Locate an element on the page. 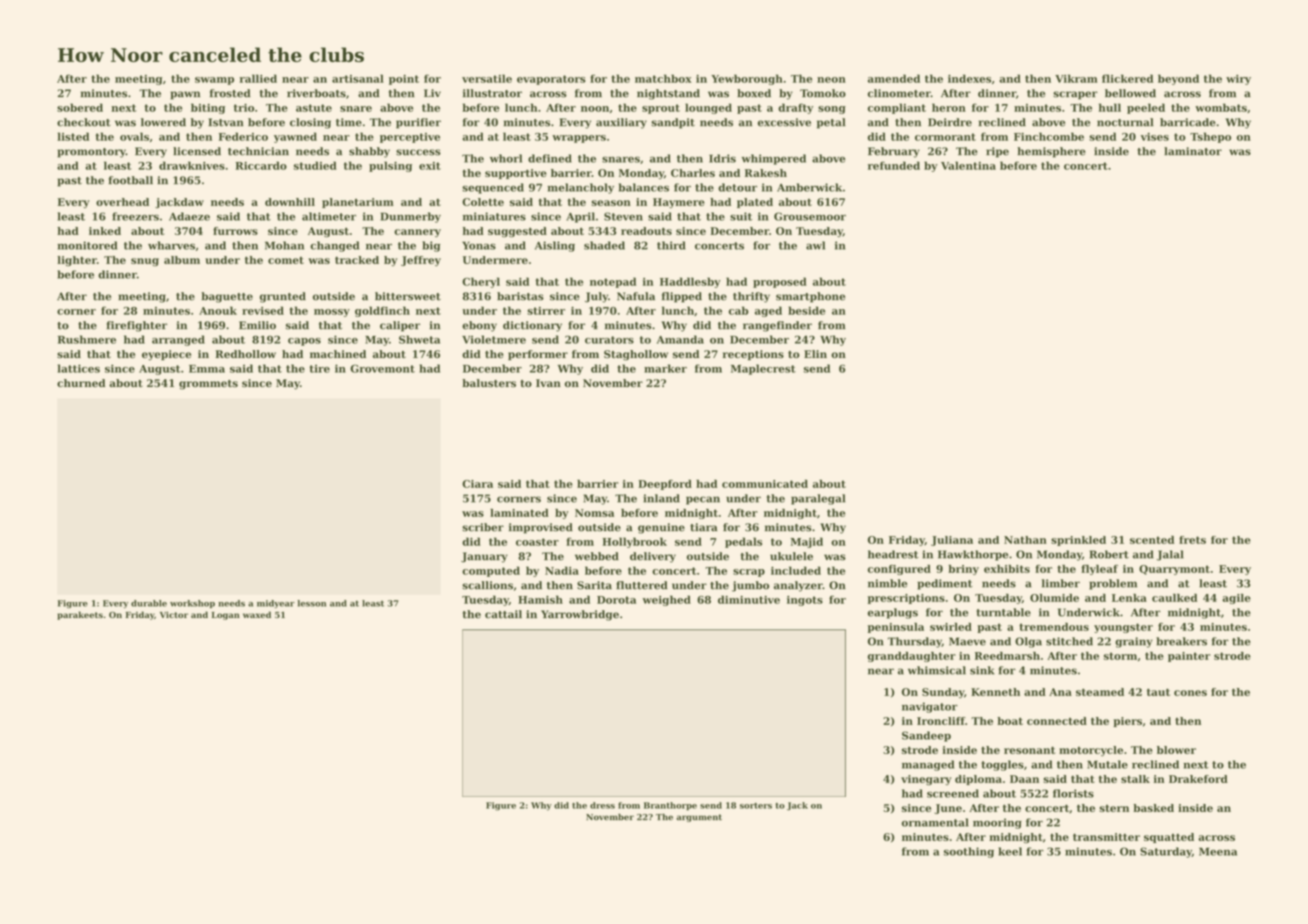 The image size is (1308, 924). artisanal is located at coordinates (358, 78).
